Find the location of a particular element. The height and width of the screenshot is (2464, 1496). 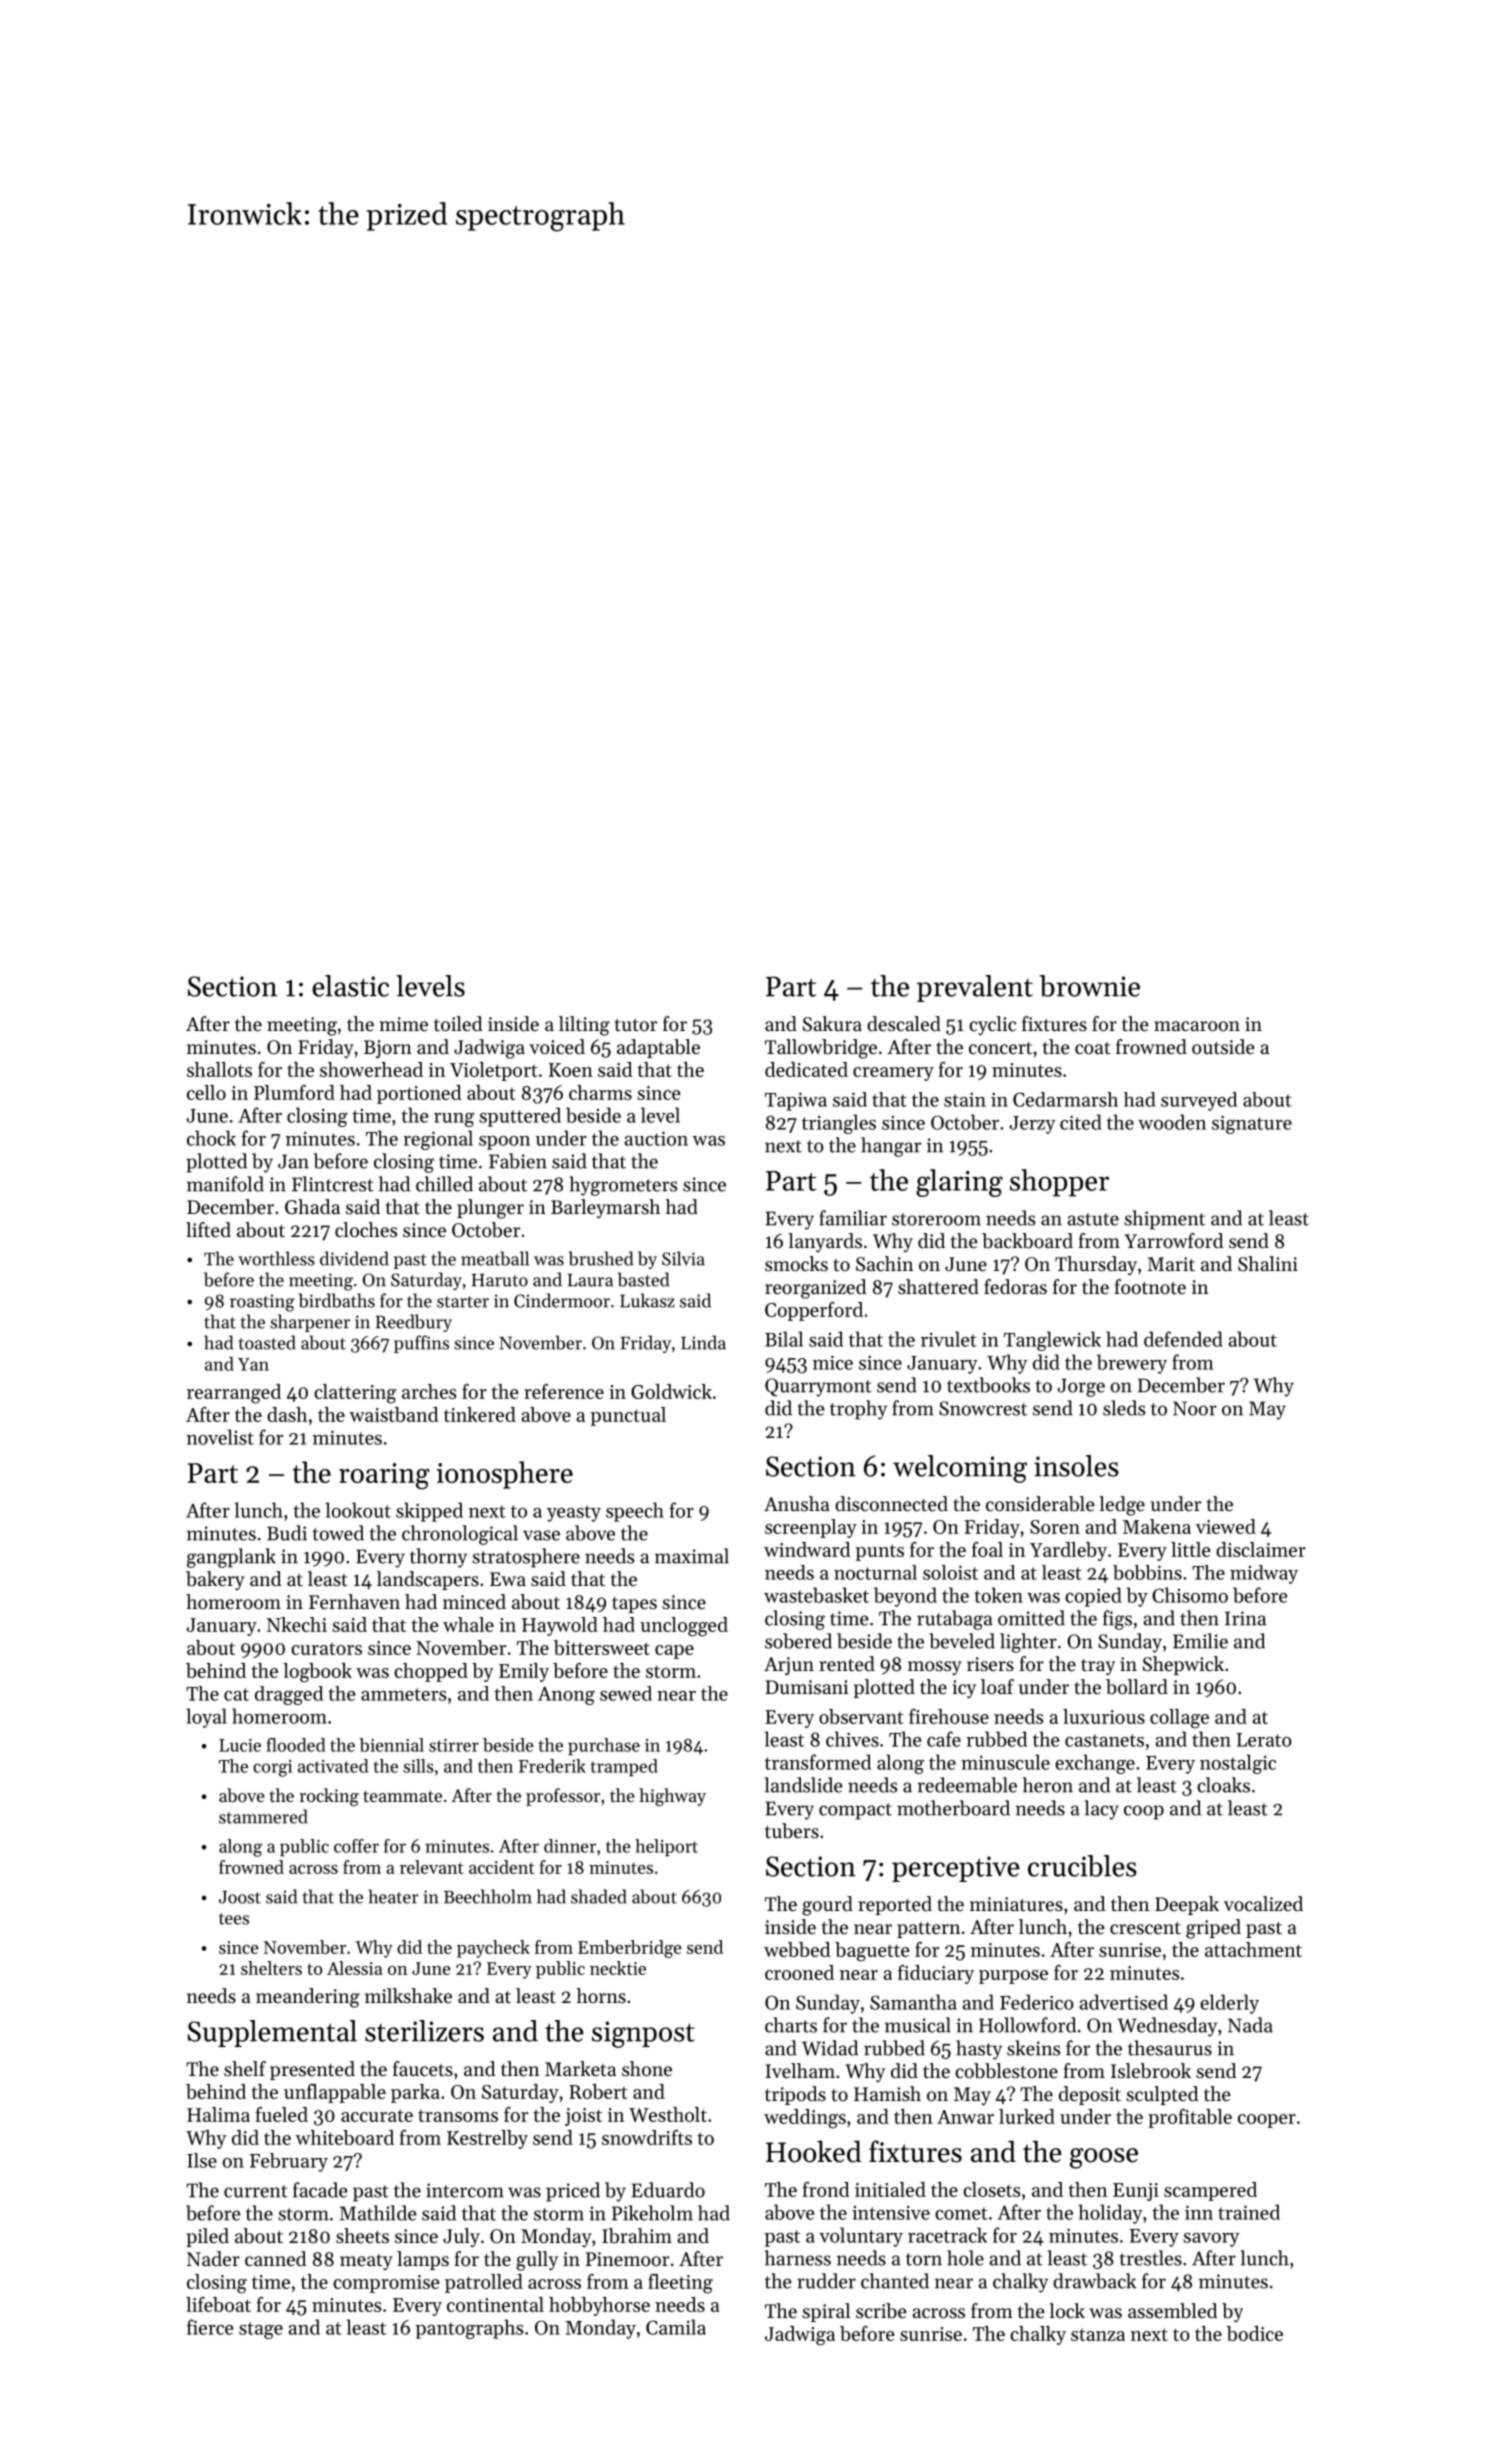

speech is located at coordinates (635, 1512).
